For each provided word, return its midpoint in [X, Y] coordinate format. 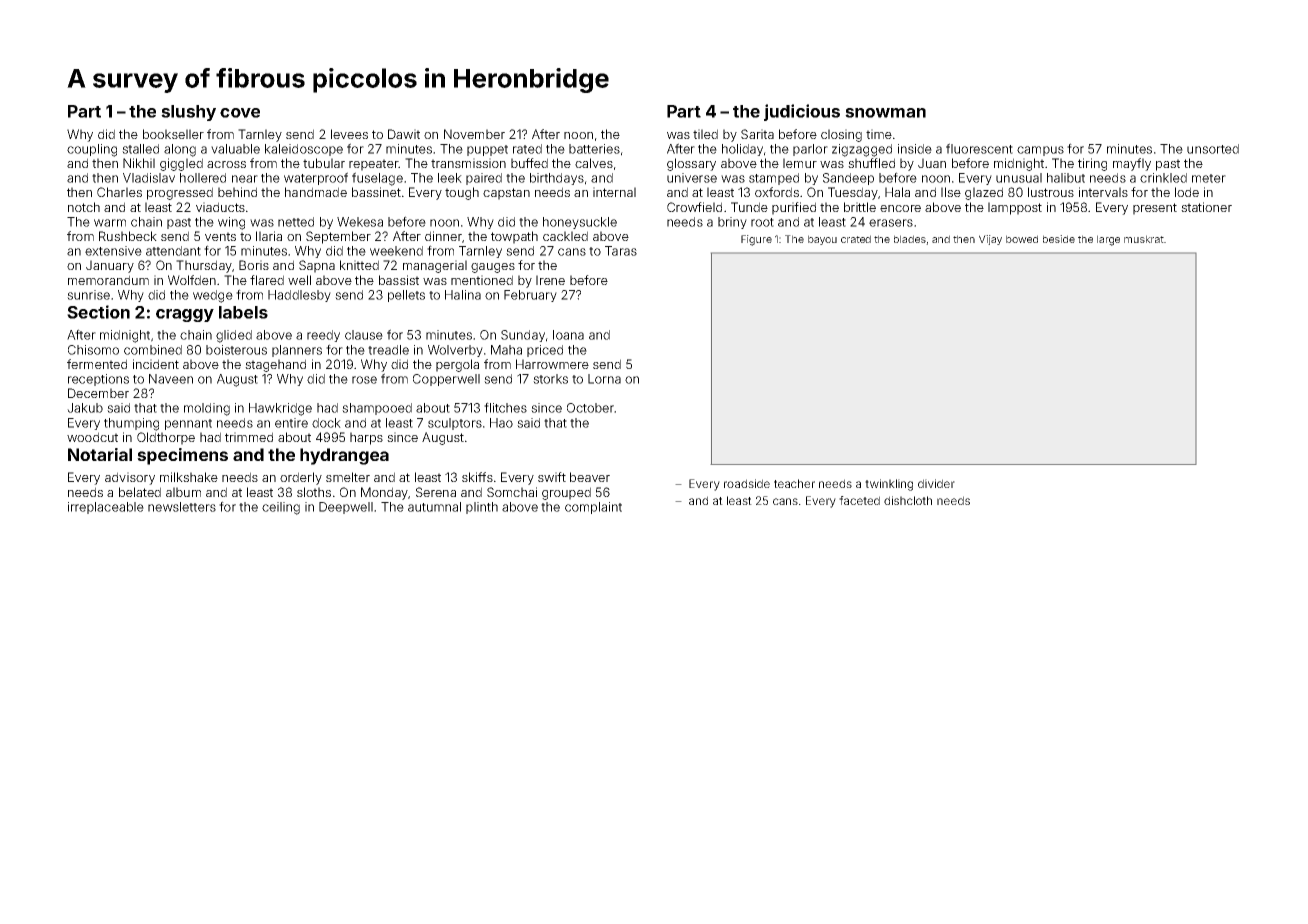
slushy [188, 113]
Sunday [523, 336]
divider [936, 483]
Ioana [568, 335]
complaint [593, 508]
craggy [185, 315]
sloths [314, 492]
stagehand [275, 365]
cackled [565, 236]
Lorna [604, 379]
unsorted [1213, 149]
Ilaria [269, 236]
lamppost [1015, 208]
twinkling [889, 485]
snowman [885, 113]
